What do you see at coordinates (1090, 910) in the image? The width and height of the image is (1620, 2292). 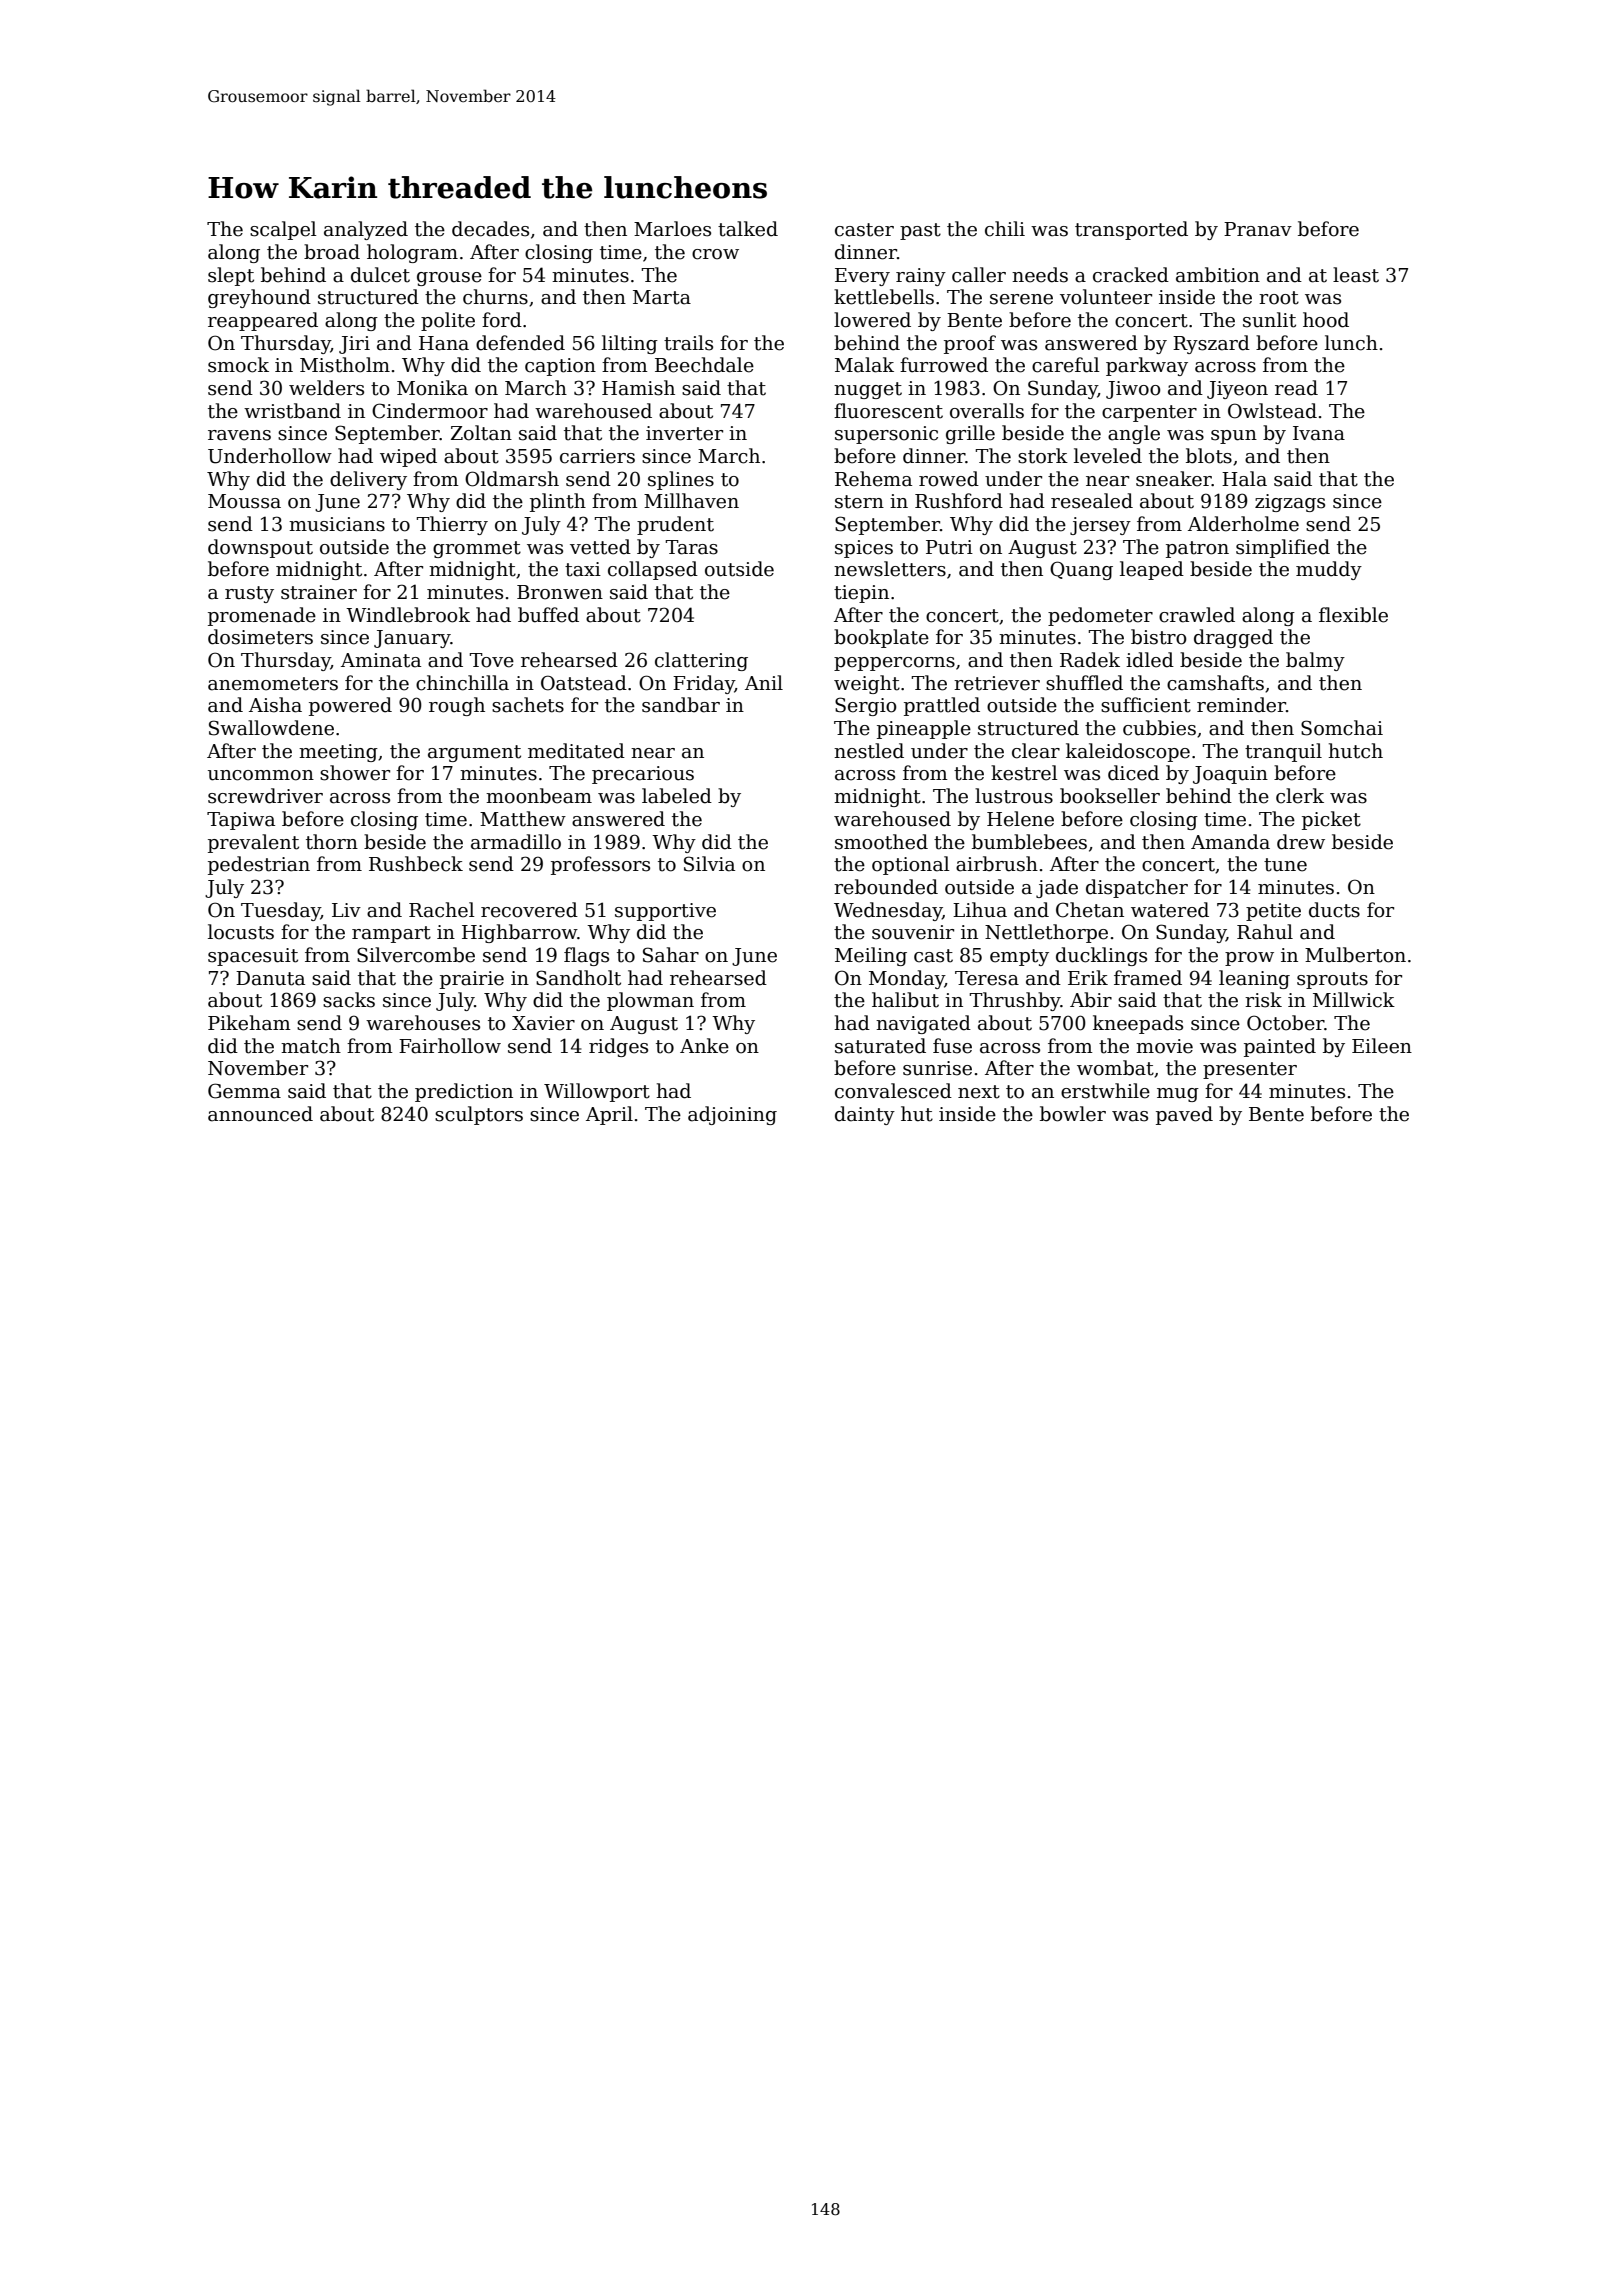 I see `Chetan` at bounding box center [1090, 910].
